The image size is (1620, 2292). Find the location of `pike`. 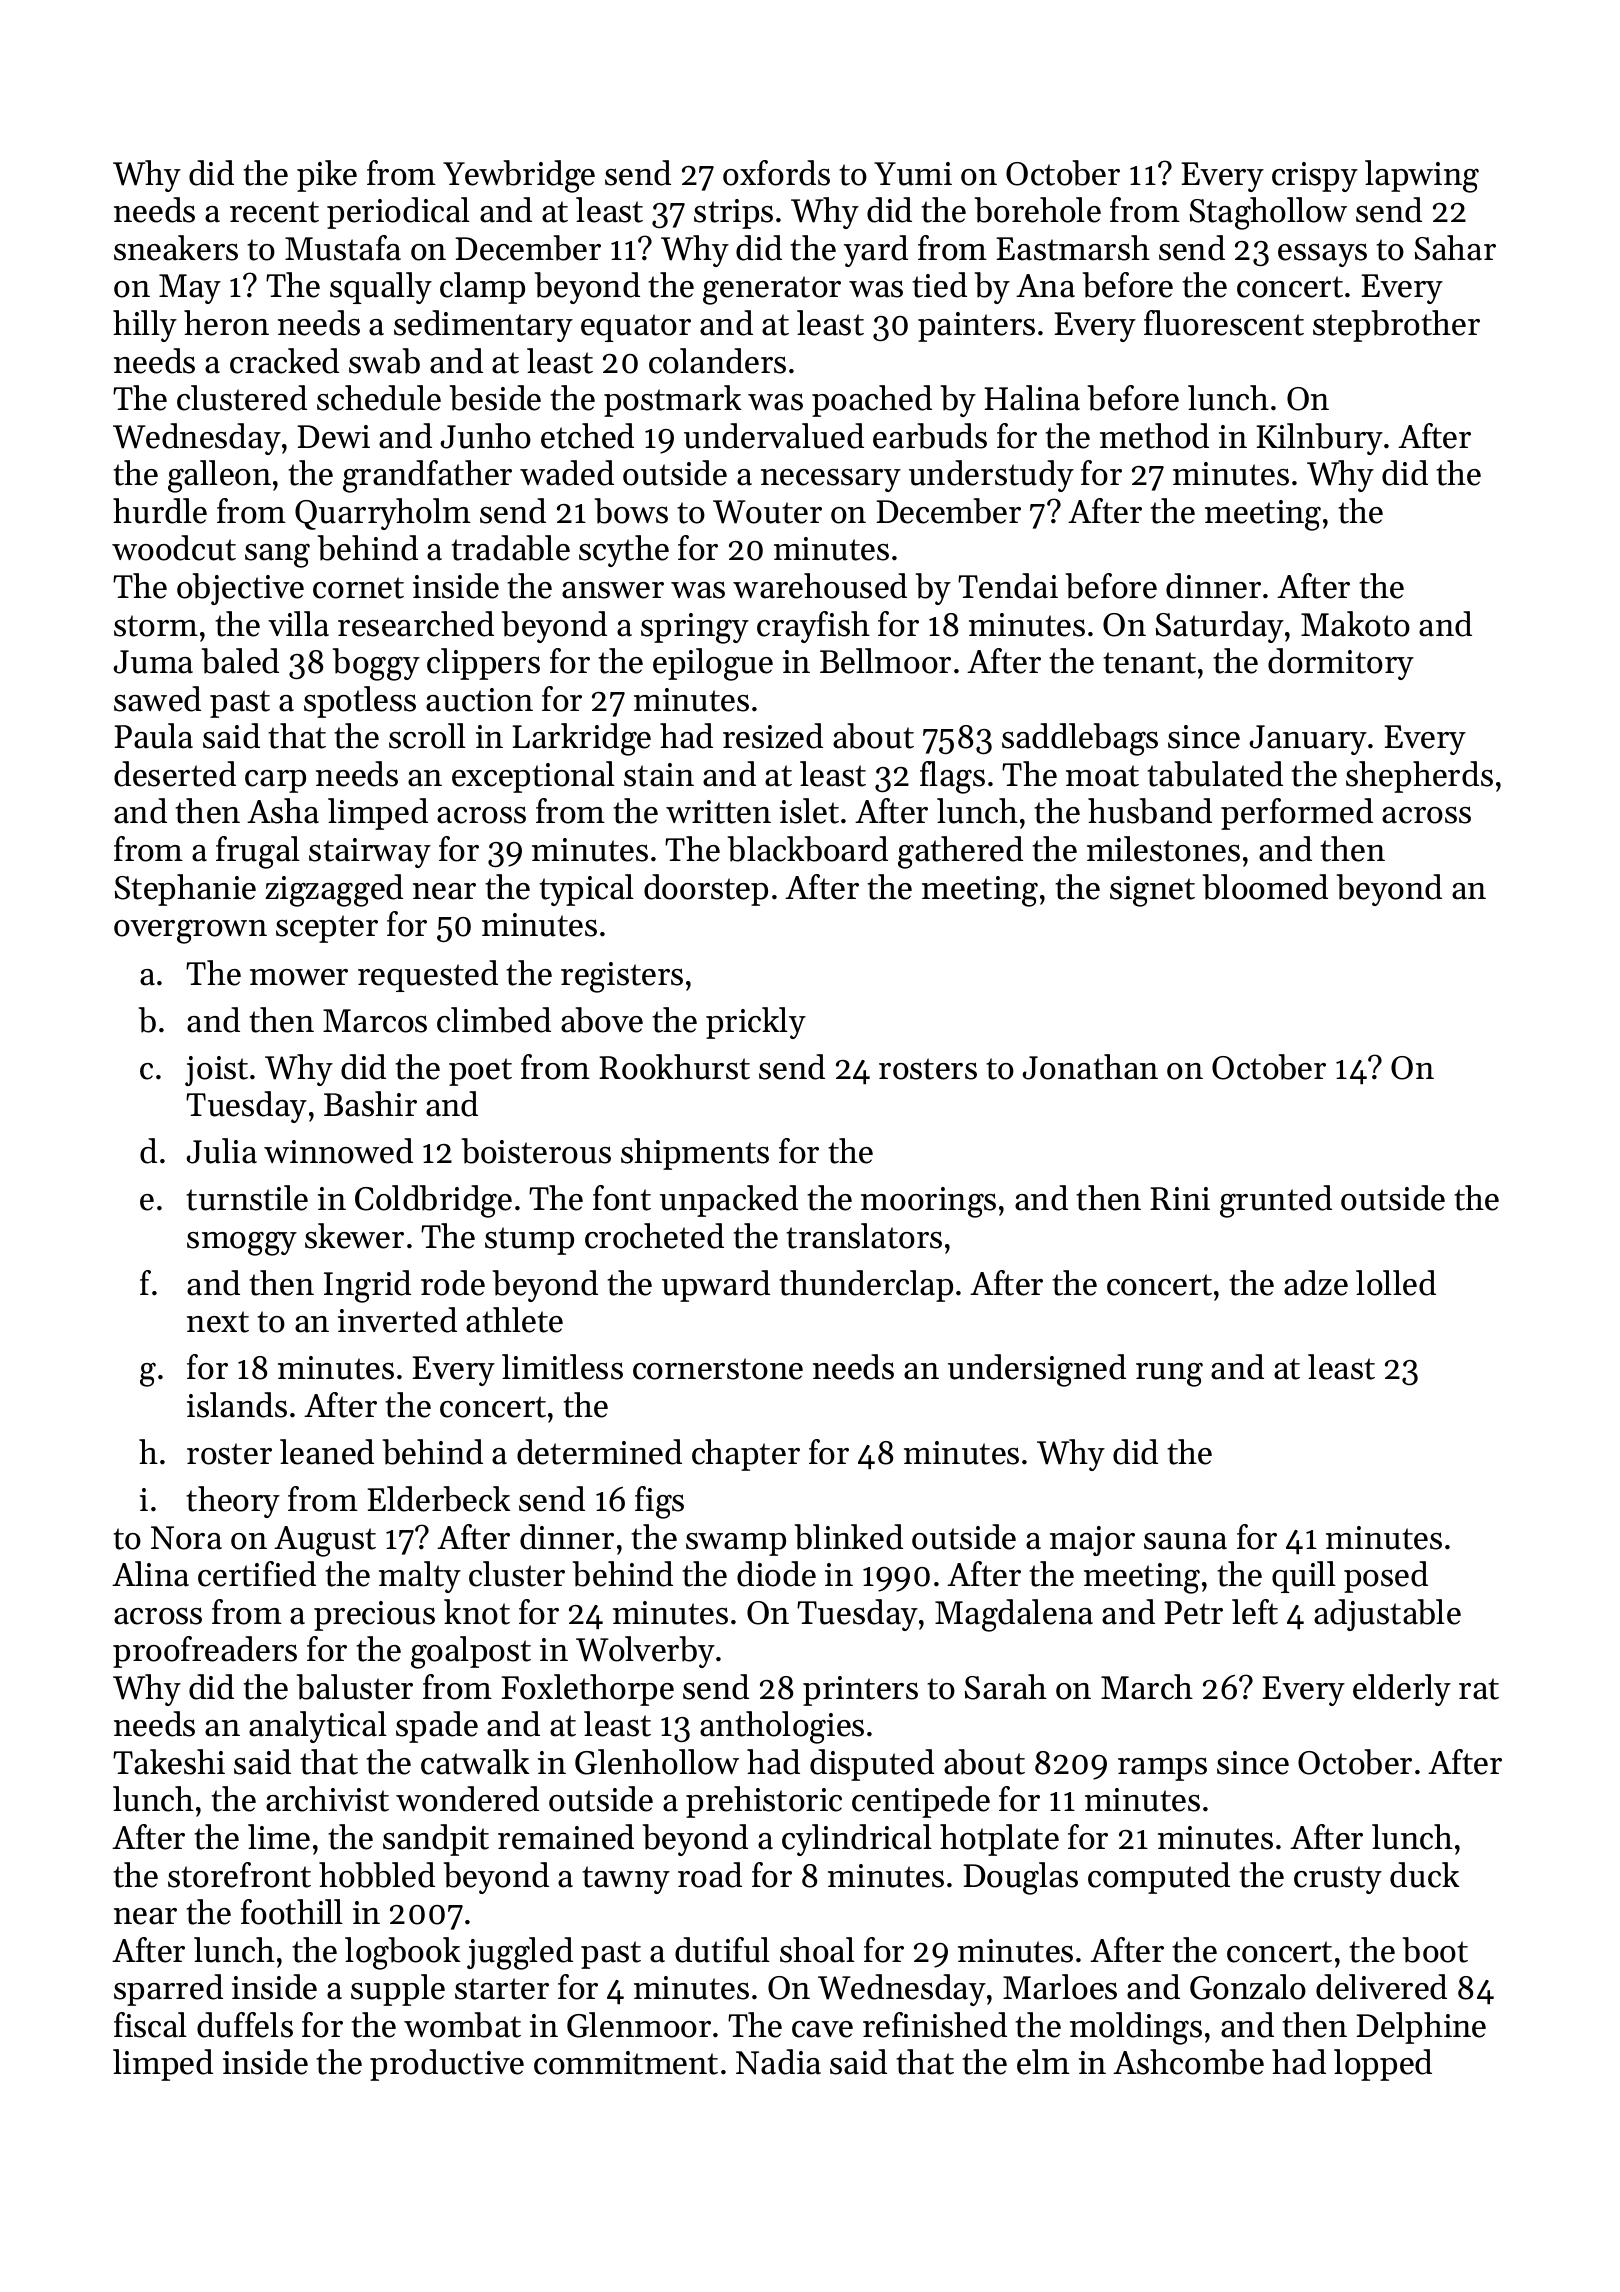

pike is located at coordinates (327, 176).
